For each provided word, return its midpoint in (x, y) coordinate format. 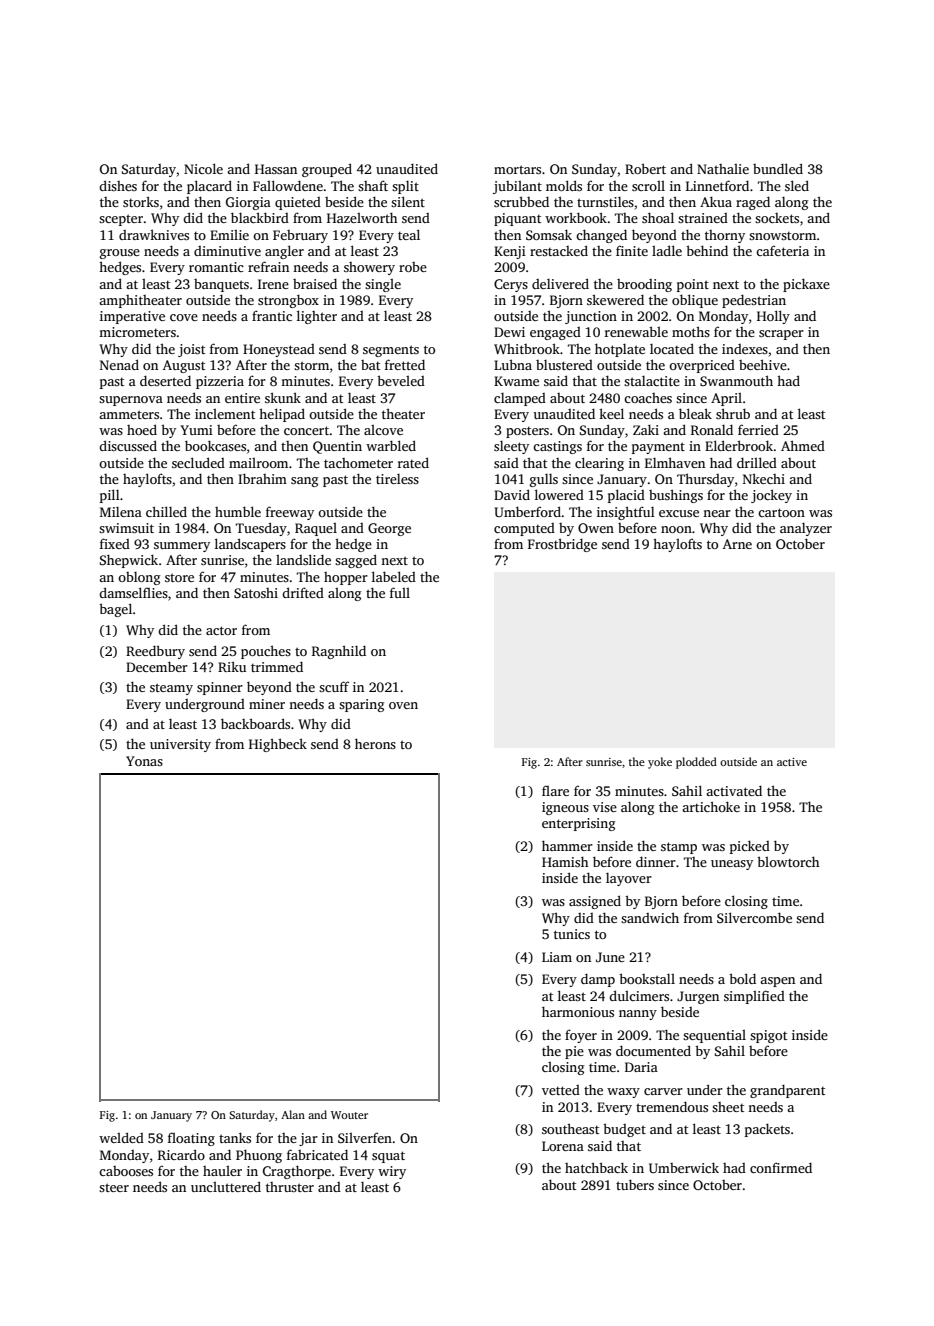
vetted (561, 1090)
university (180, 745)
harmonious (578, 1011)
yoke (660, 763)
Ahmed (803, 445)
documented (653, 1050)
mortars (517, 169)
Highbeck (278, 745)
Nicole (203, 168)
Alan (293, 1114)
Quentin (337, 447)
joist (191, 350)
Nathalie (723, 169)
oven (403, 705)
